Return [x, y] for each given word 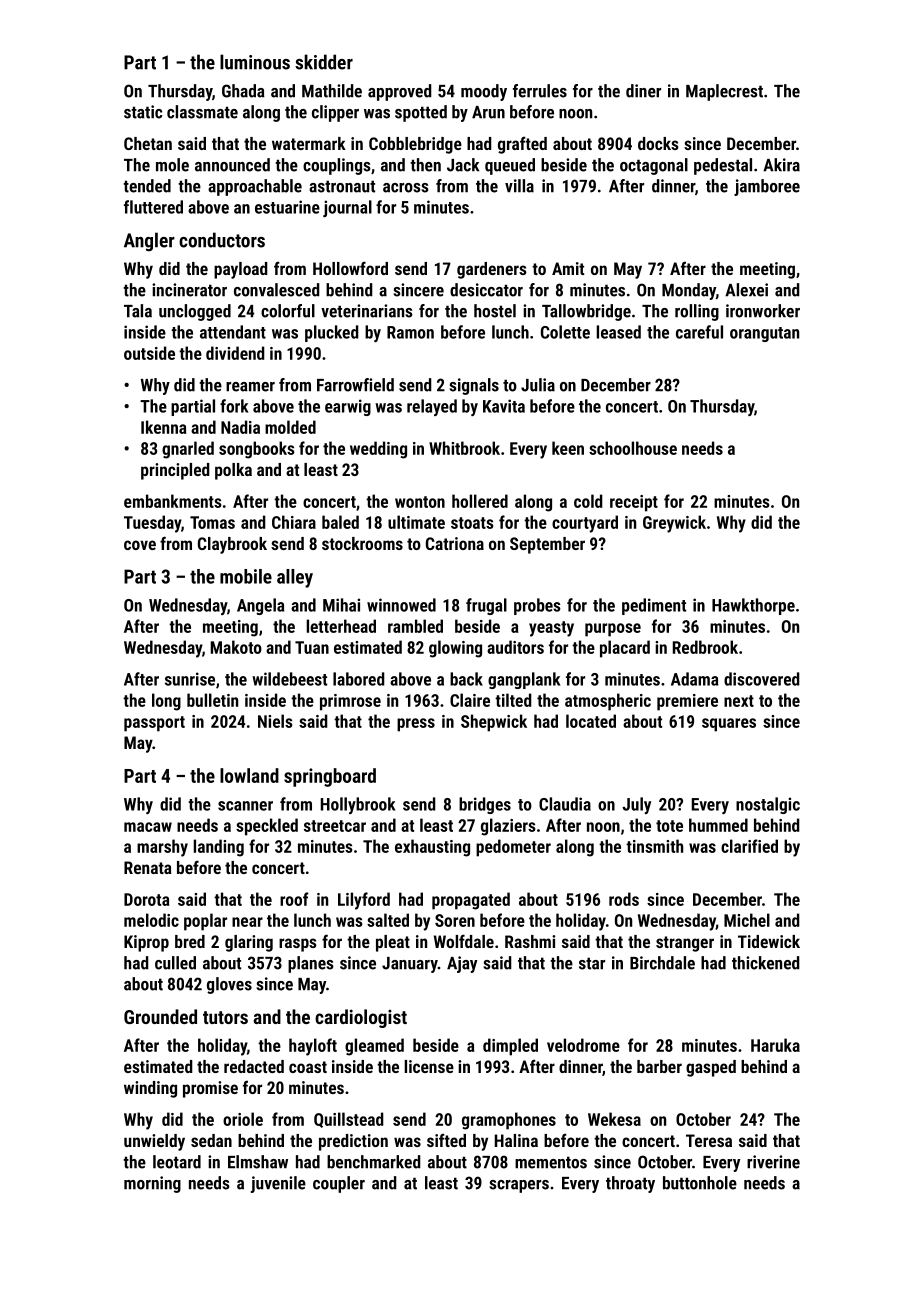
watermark [309, 143]
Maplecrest [724, 92]
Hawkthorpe [753, 606]
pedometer [513, 848]
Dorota [147, 899]
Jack [463, 165]
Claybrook [232, 545]
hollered [480, 501]
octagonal [654, 166]
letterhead [341, 626]
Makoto [236, 647]
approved [400, 92]
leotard [177, 1162]
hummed [718, 825]
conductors [222, 240]
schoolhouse [633, 448]
